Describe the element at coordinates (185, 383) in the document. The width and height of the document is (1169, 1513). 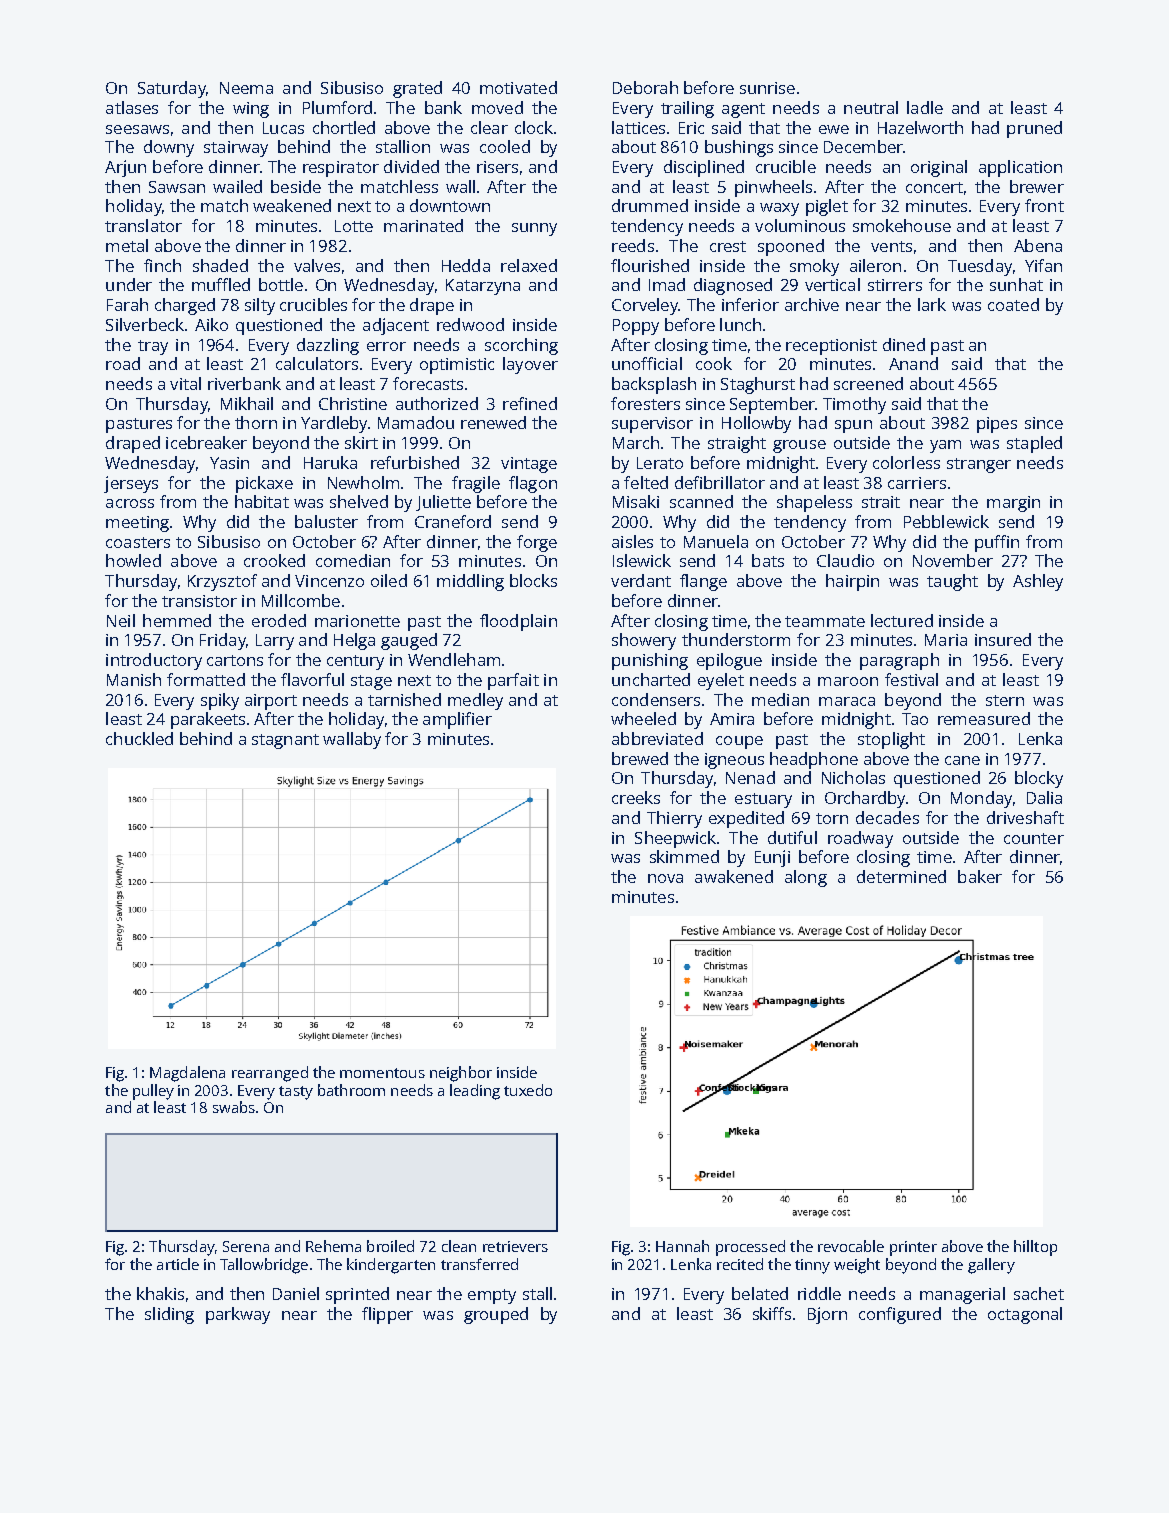
I see `vital` at that location.
